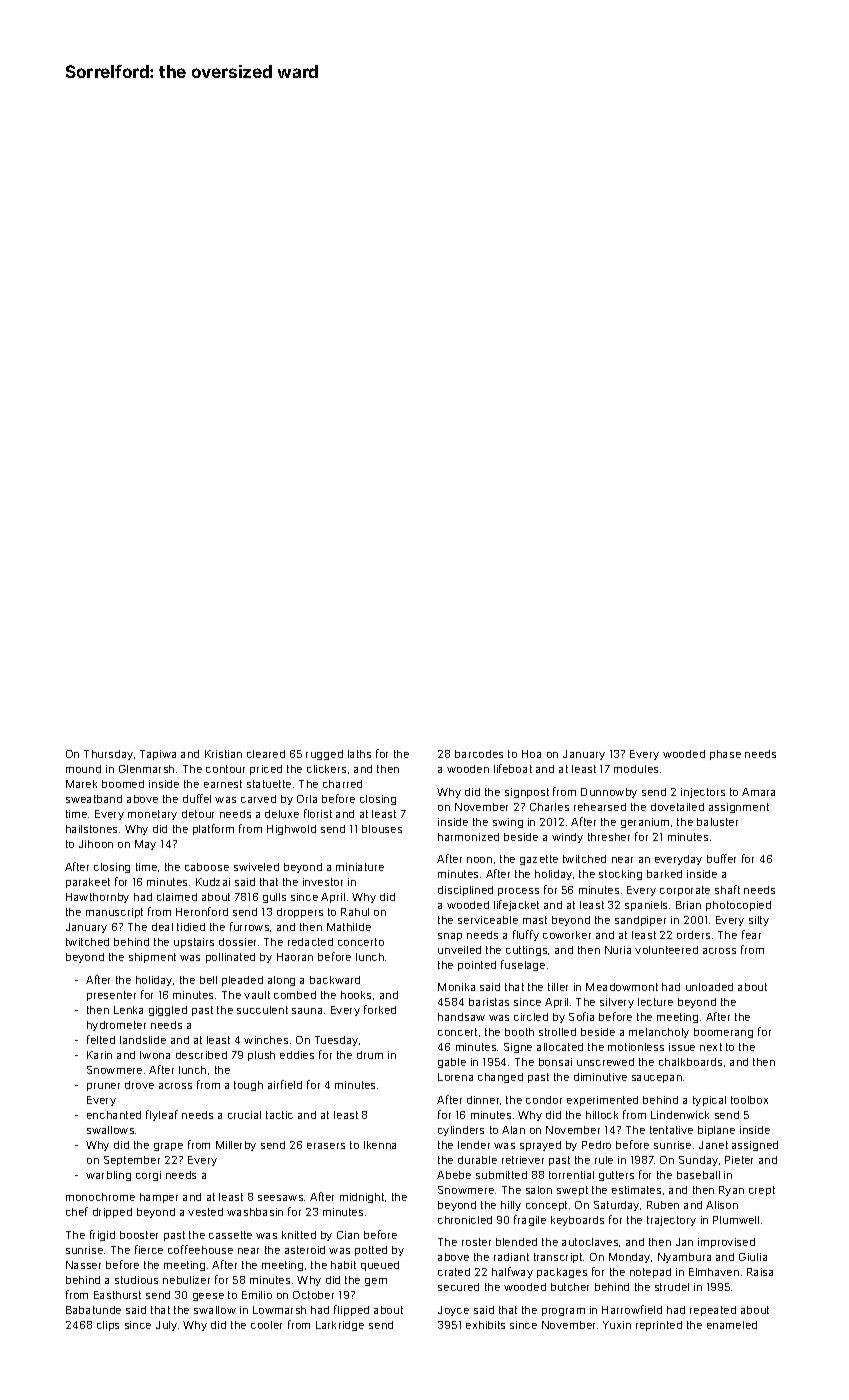 Image resolution: width=849 pixels, height=1400 pixels. Describe the element at coordinates (380, 1009) in the screenshot. I see `forked` at that location.
